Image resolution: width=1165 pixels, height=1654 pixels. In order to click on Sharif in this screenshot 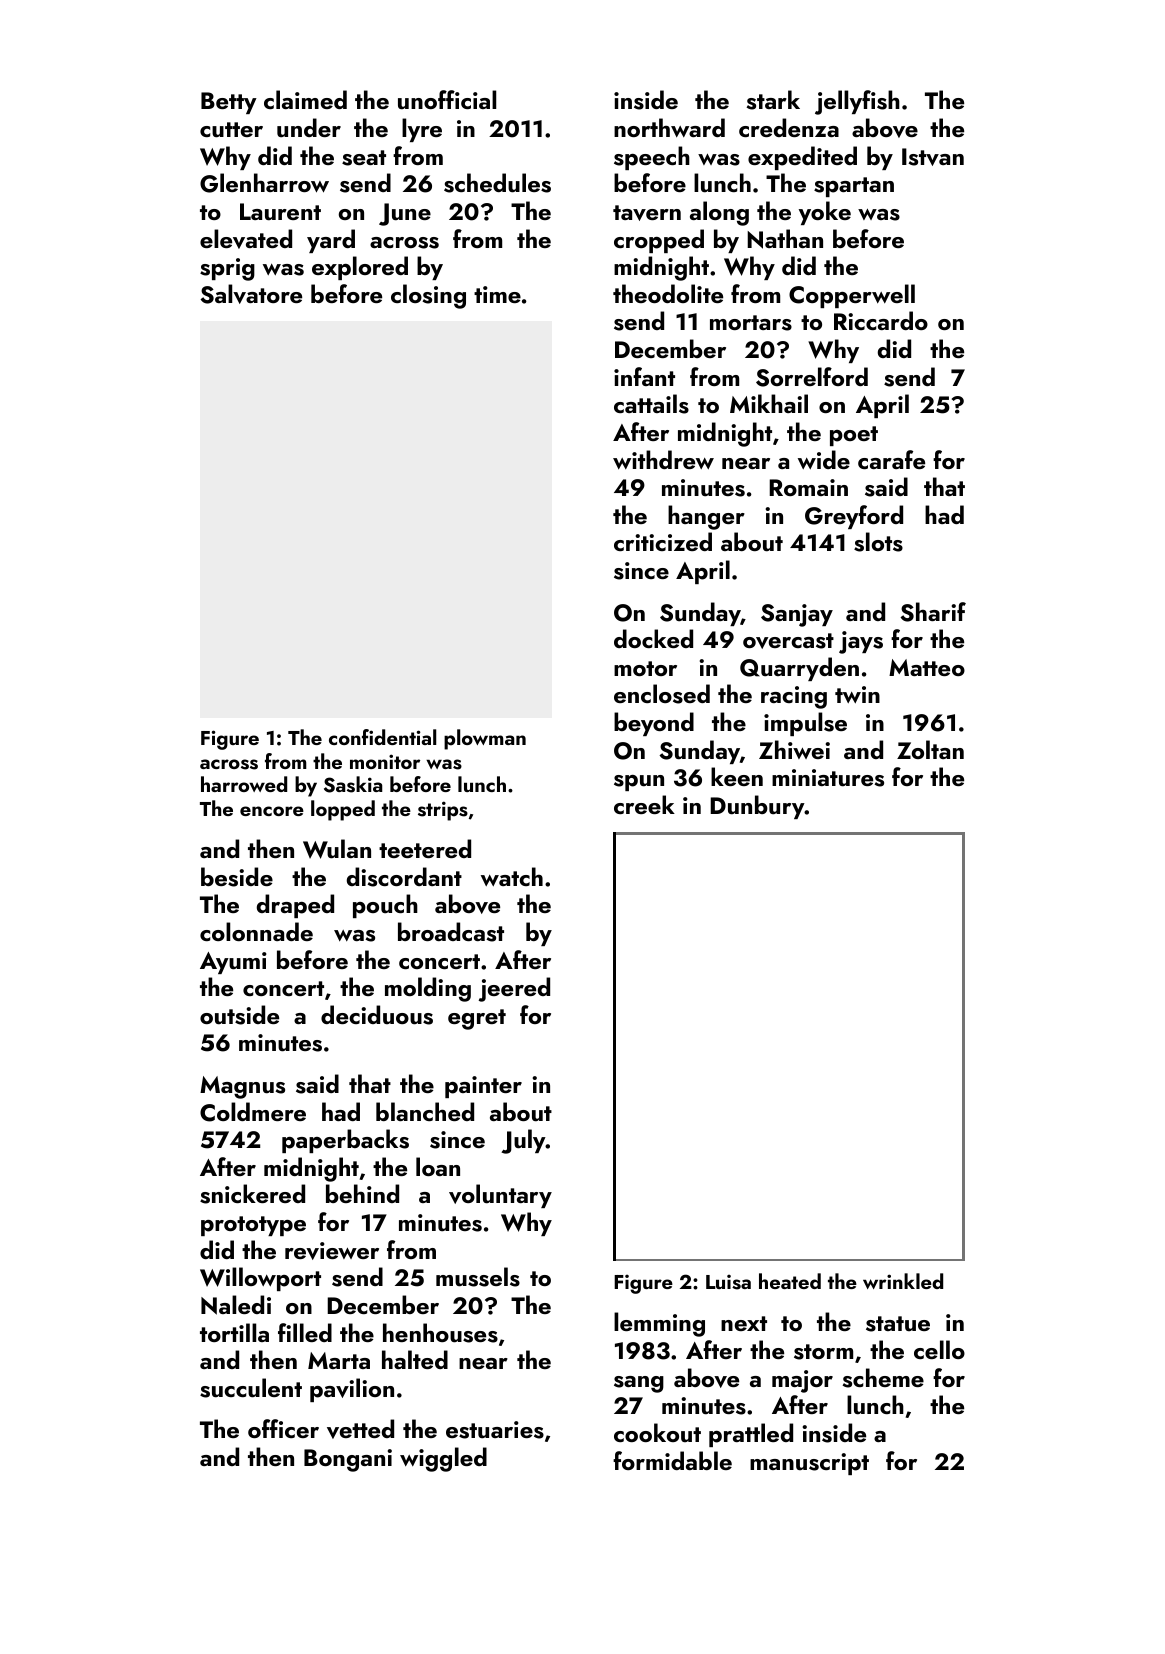, I will do `click(933, 612)`.
